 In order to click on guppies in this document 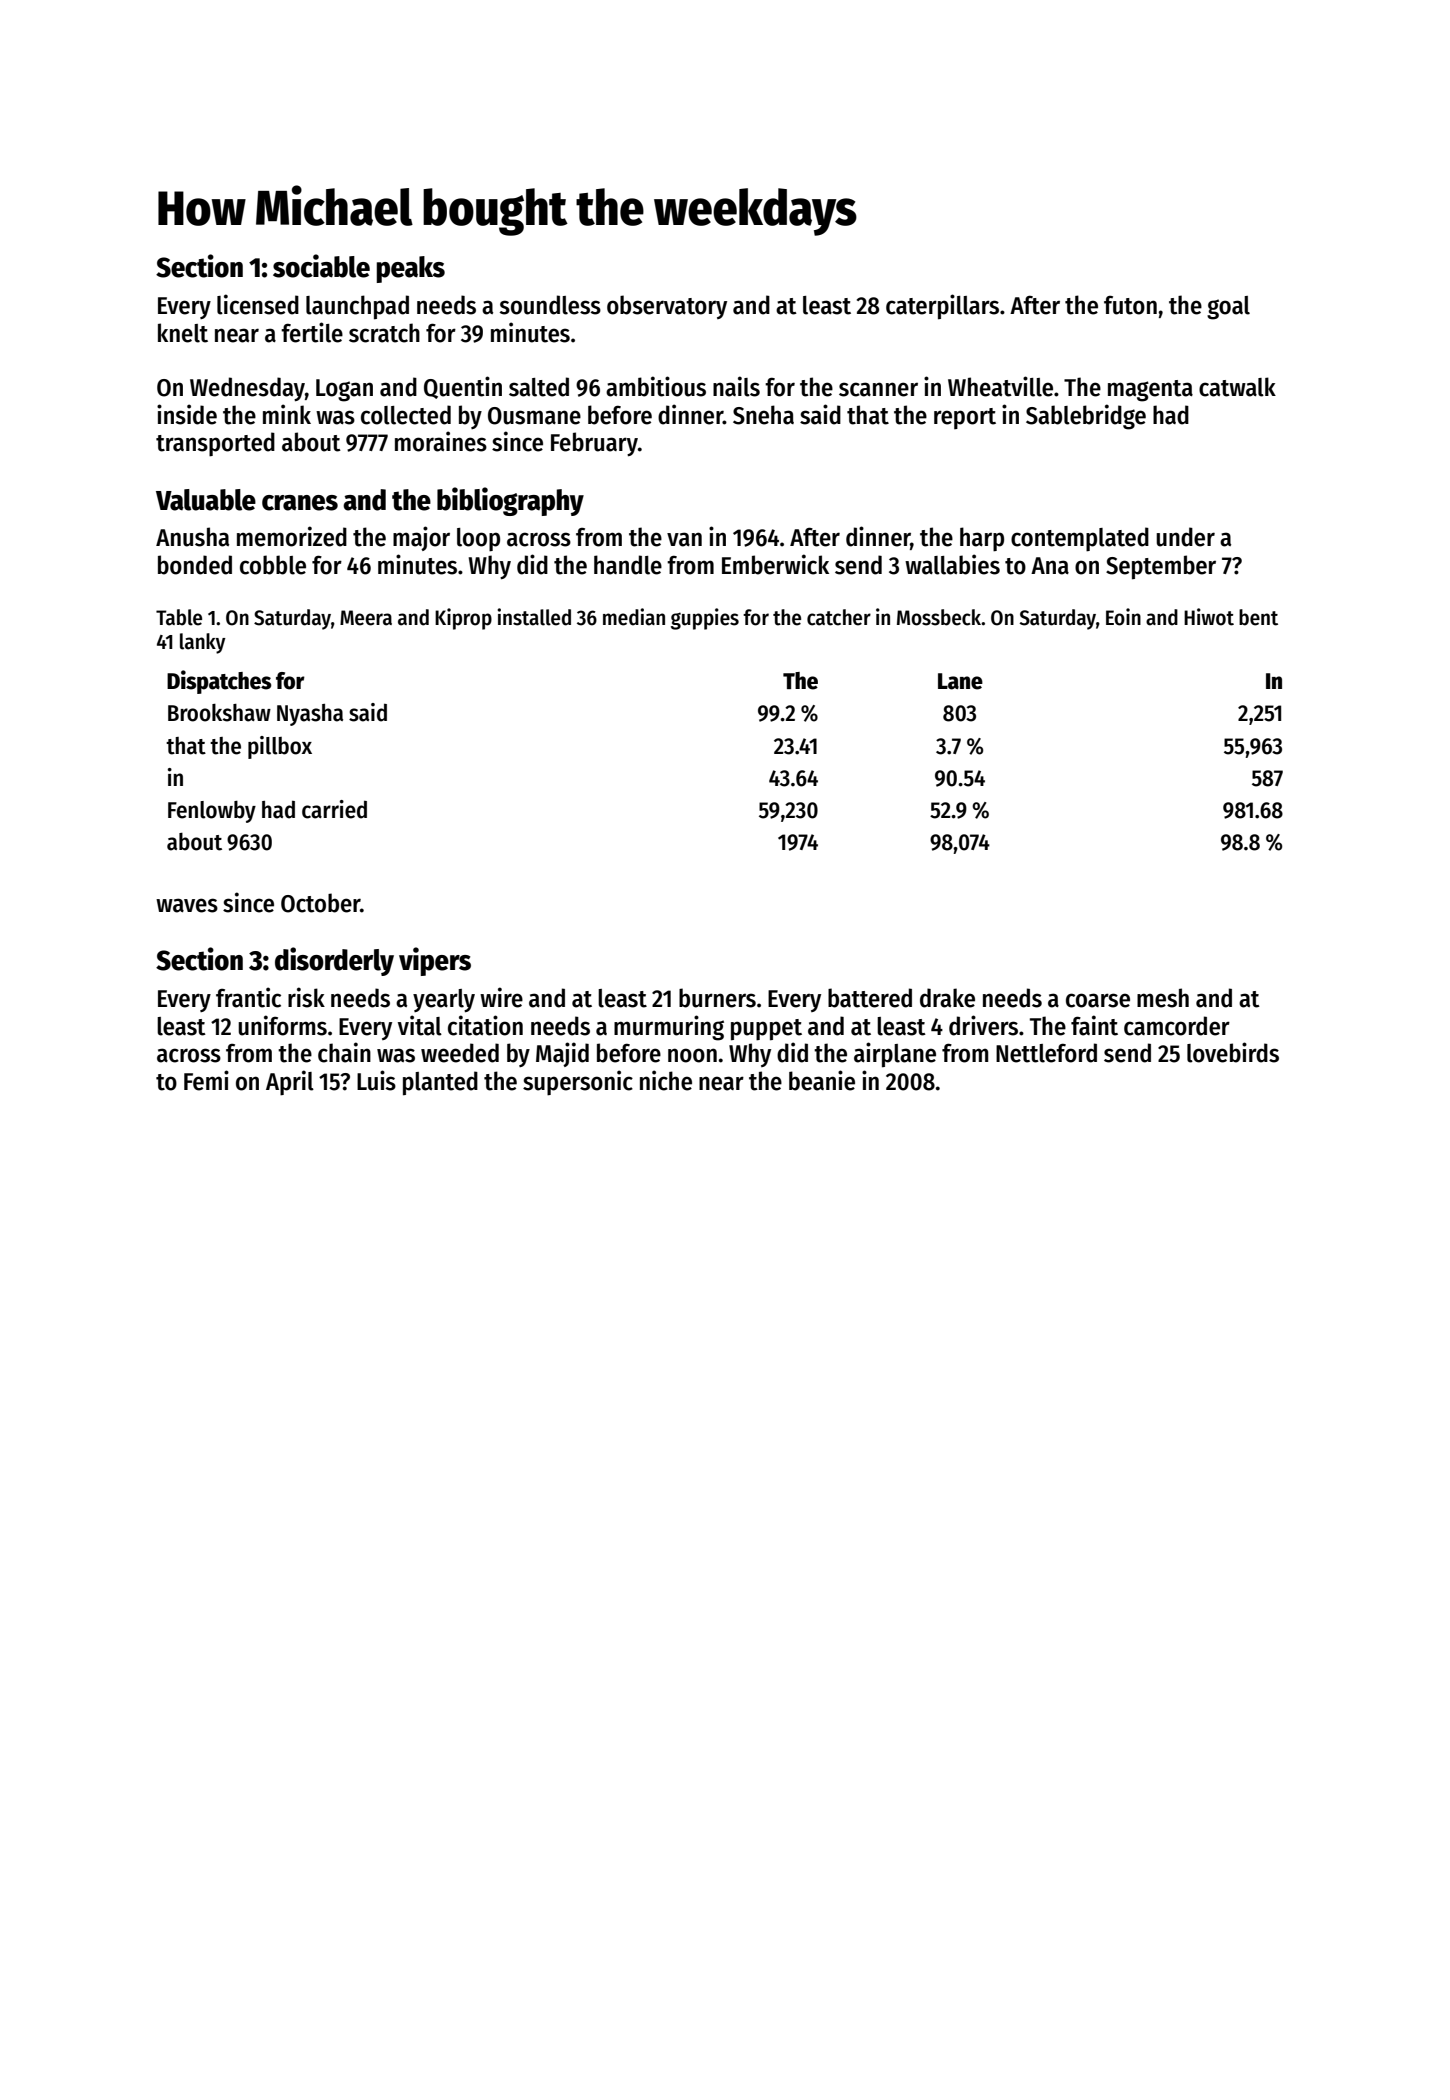, I will do `click(705, 619)`.
